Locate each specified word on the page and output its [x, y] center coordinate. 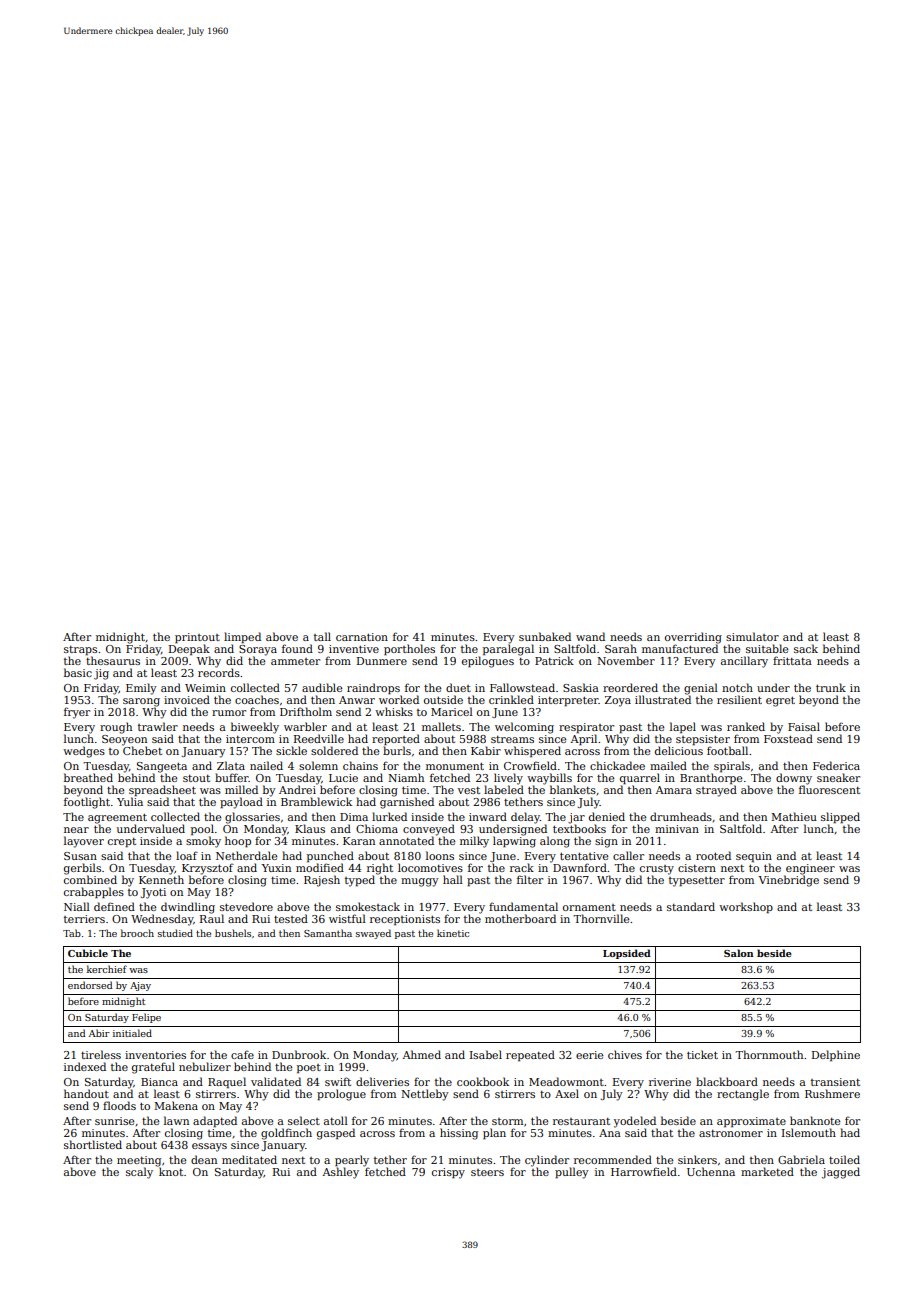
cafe [242, 1054]
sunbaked [545, 636]
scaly [139, 1173]
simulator [752, 636]
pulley [572, 1173]
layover [84, 842]
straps [80, 650]
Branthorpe [711, 778]
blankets [573, 789]
